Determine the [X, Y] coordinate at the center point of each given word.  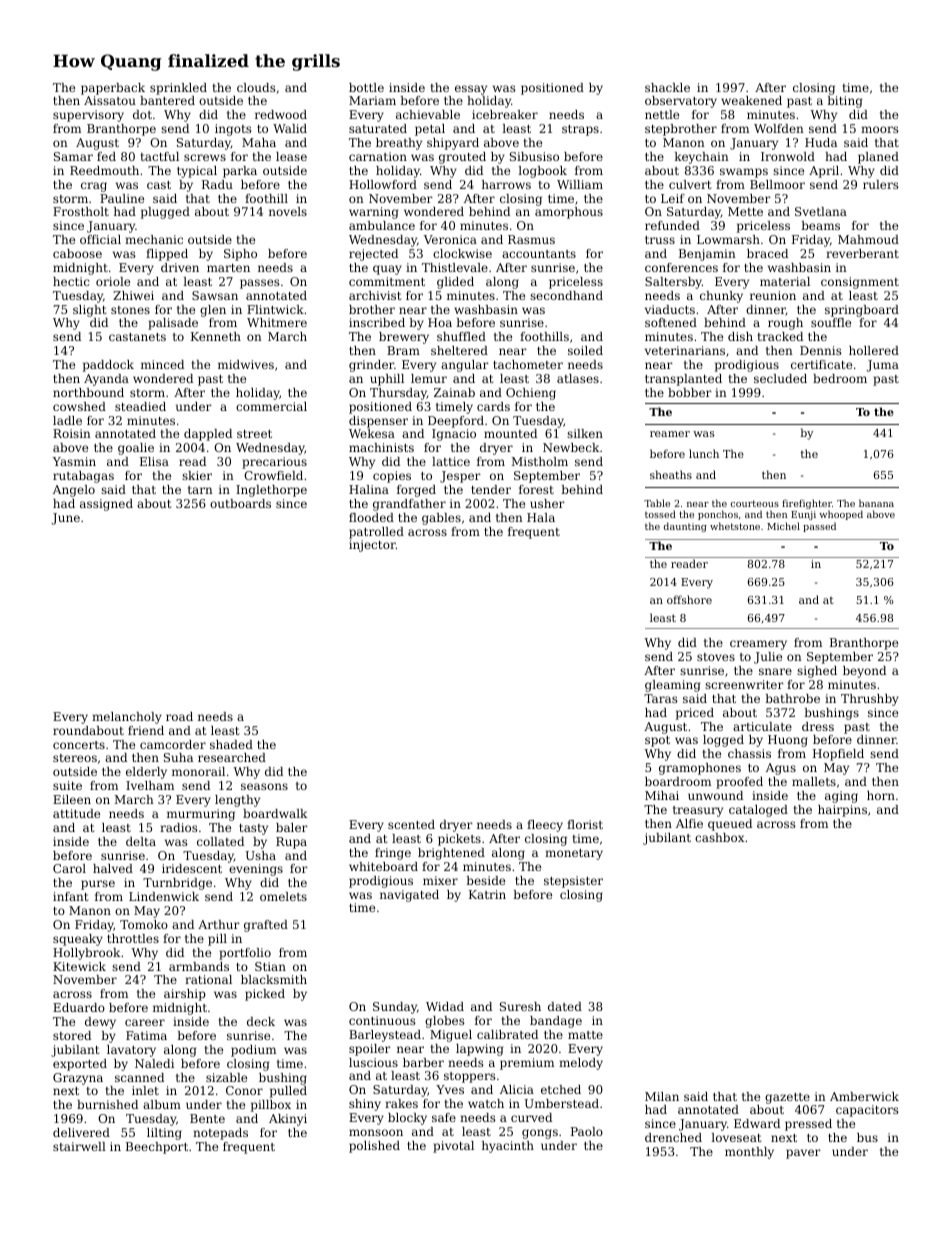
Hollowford [383, 184]
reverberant [862, 253]
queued [730, 825]
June [65, 519]
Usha [260, 855]
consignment [860, 283]
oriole [113, 281]
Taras [661, 698]
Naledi [154, 1063]
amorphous [569, 213]
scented [411, 824]
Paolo [587, 1131]
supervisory [88, 116]
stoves [716, 657]
